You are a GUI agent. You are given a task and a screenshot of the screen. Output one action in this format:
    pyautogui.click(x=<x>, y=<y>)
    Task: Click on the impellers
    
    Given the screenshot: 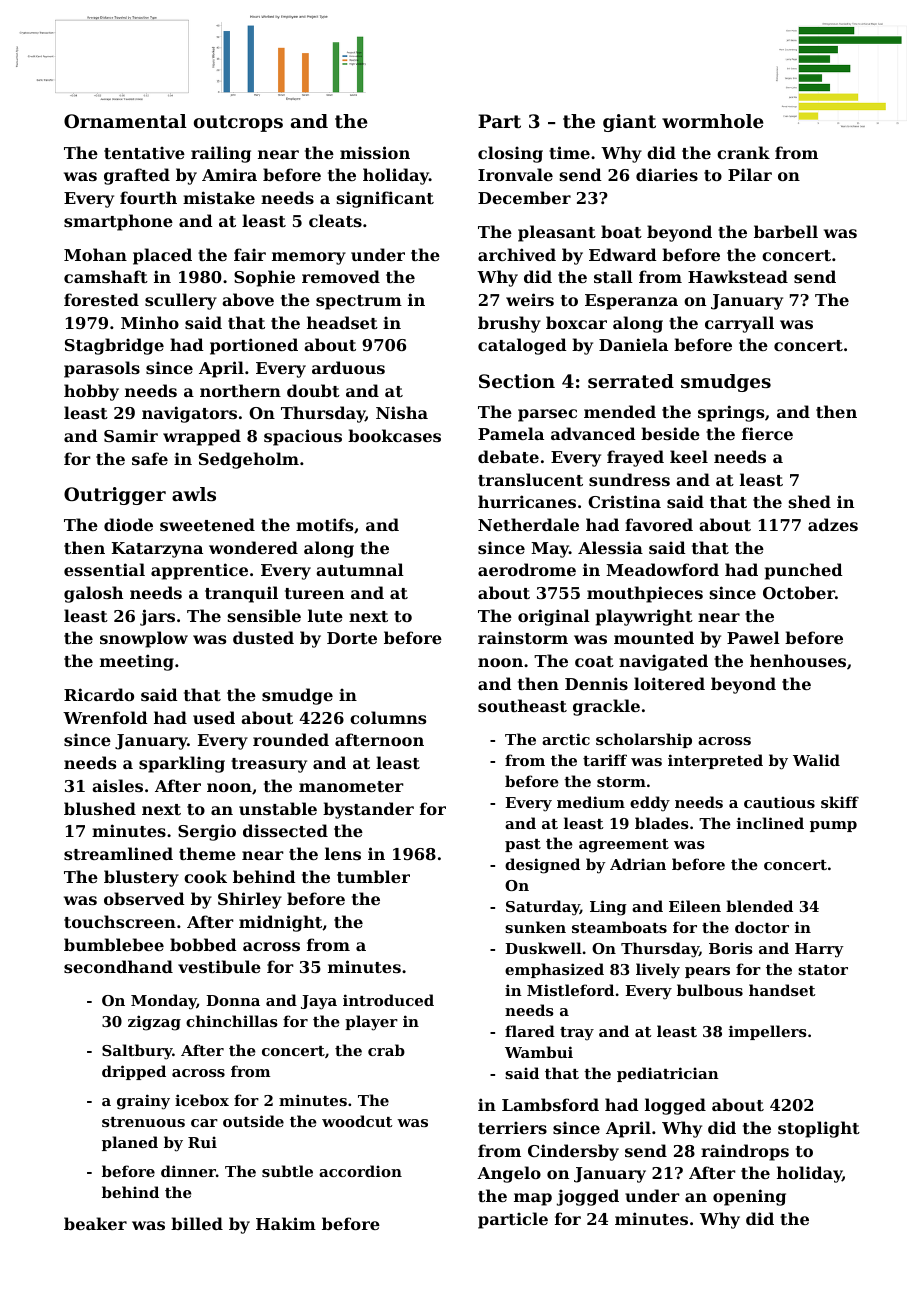 What is the action you would take?
    pyautogui.click(x=768, y=1032)
